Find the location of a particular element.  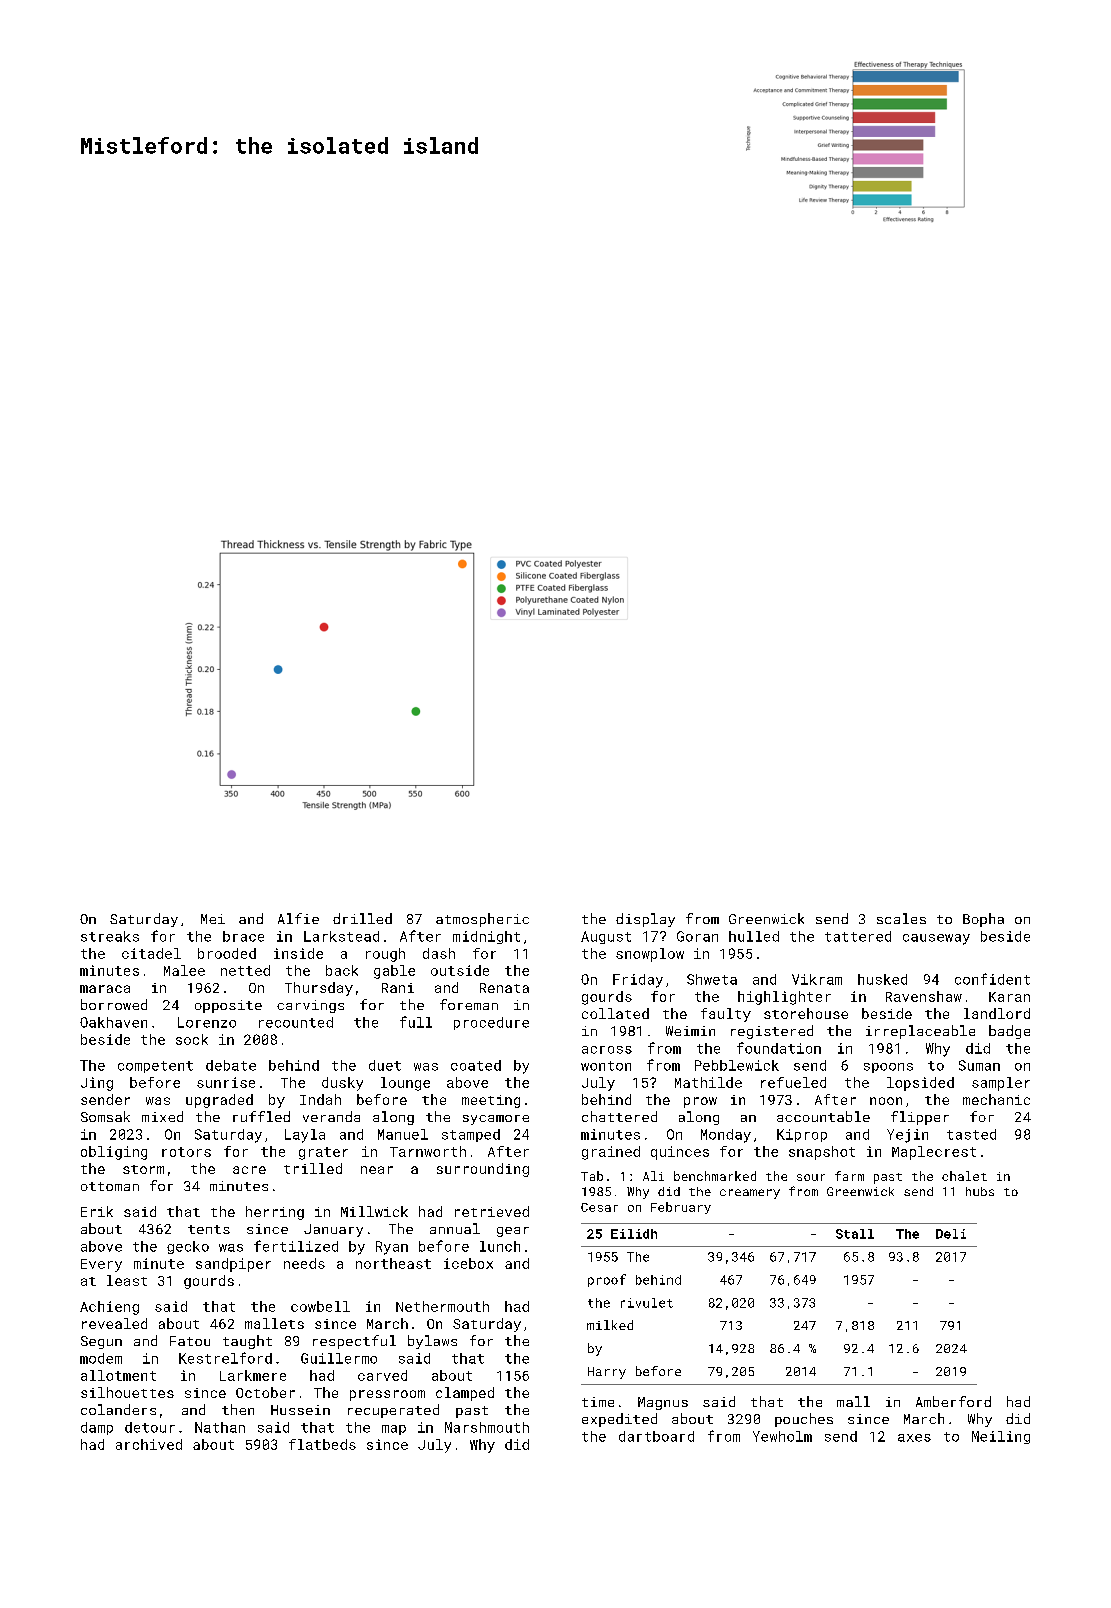

lounge is located at coordinates (405, 1084).
